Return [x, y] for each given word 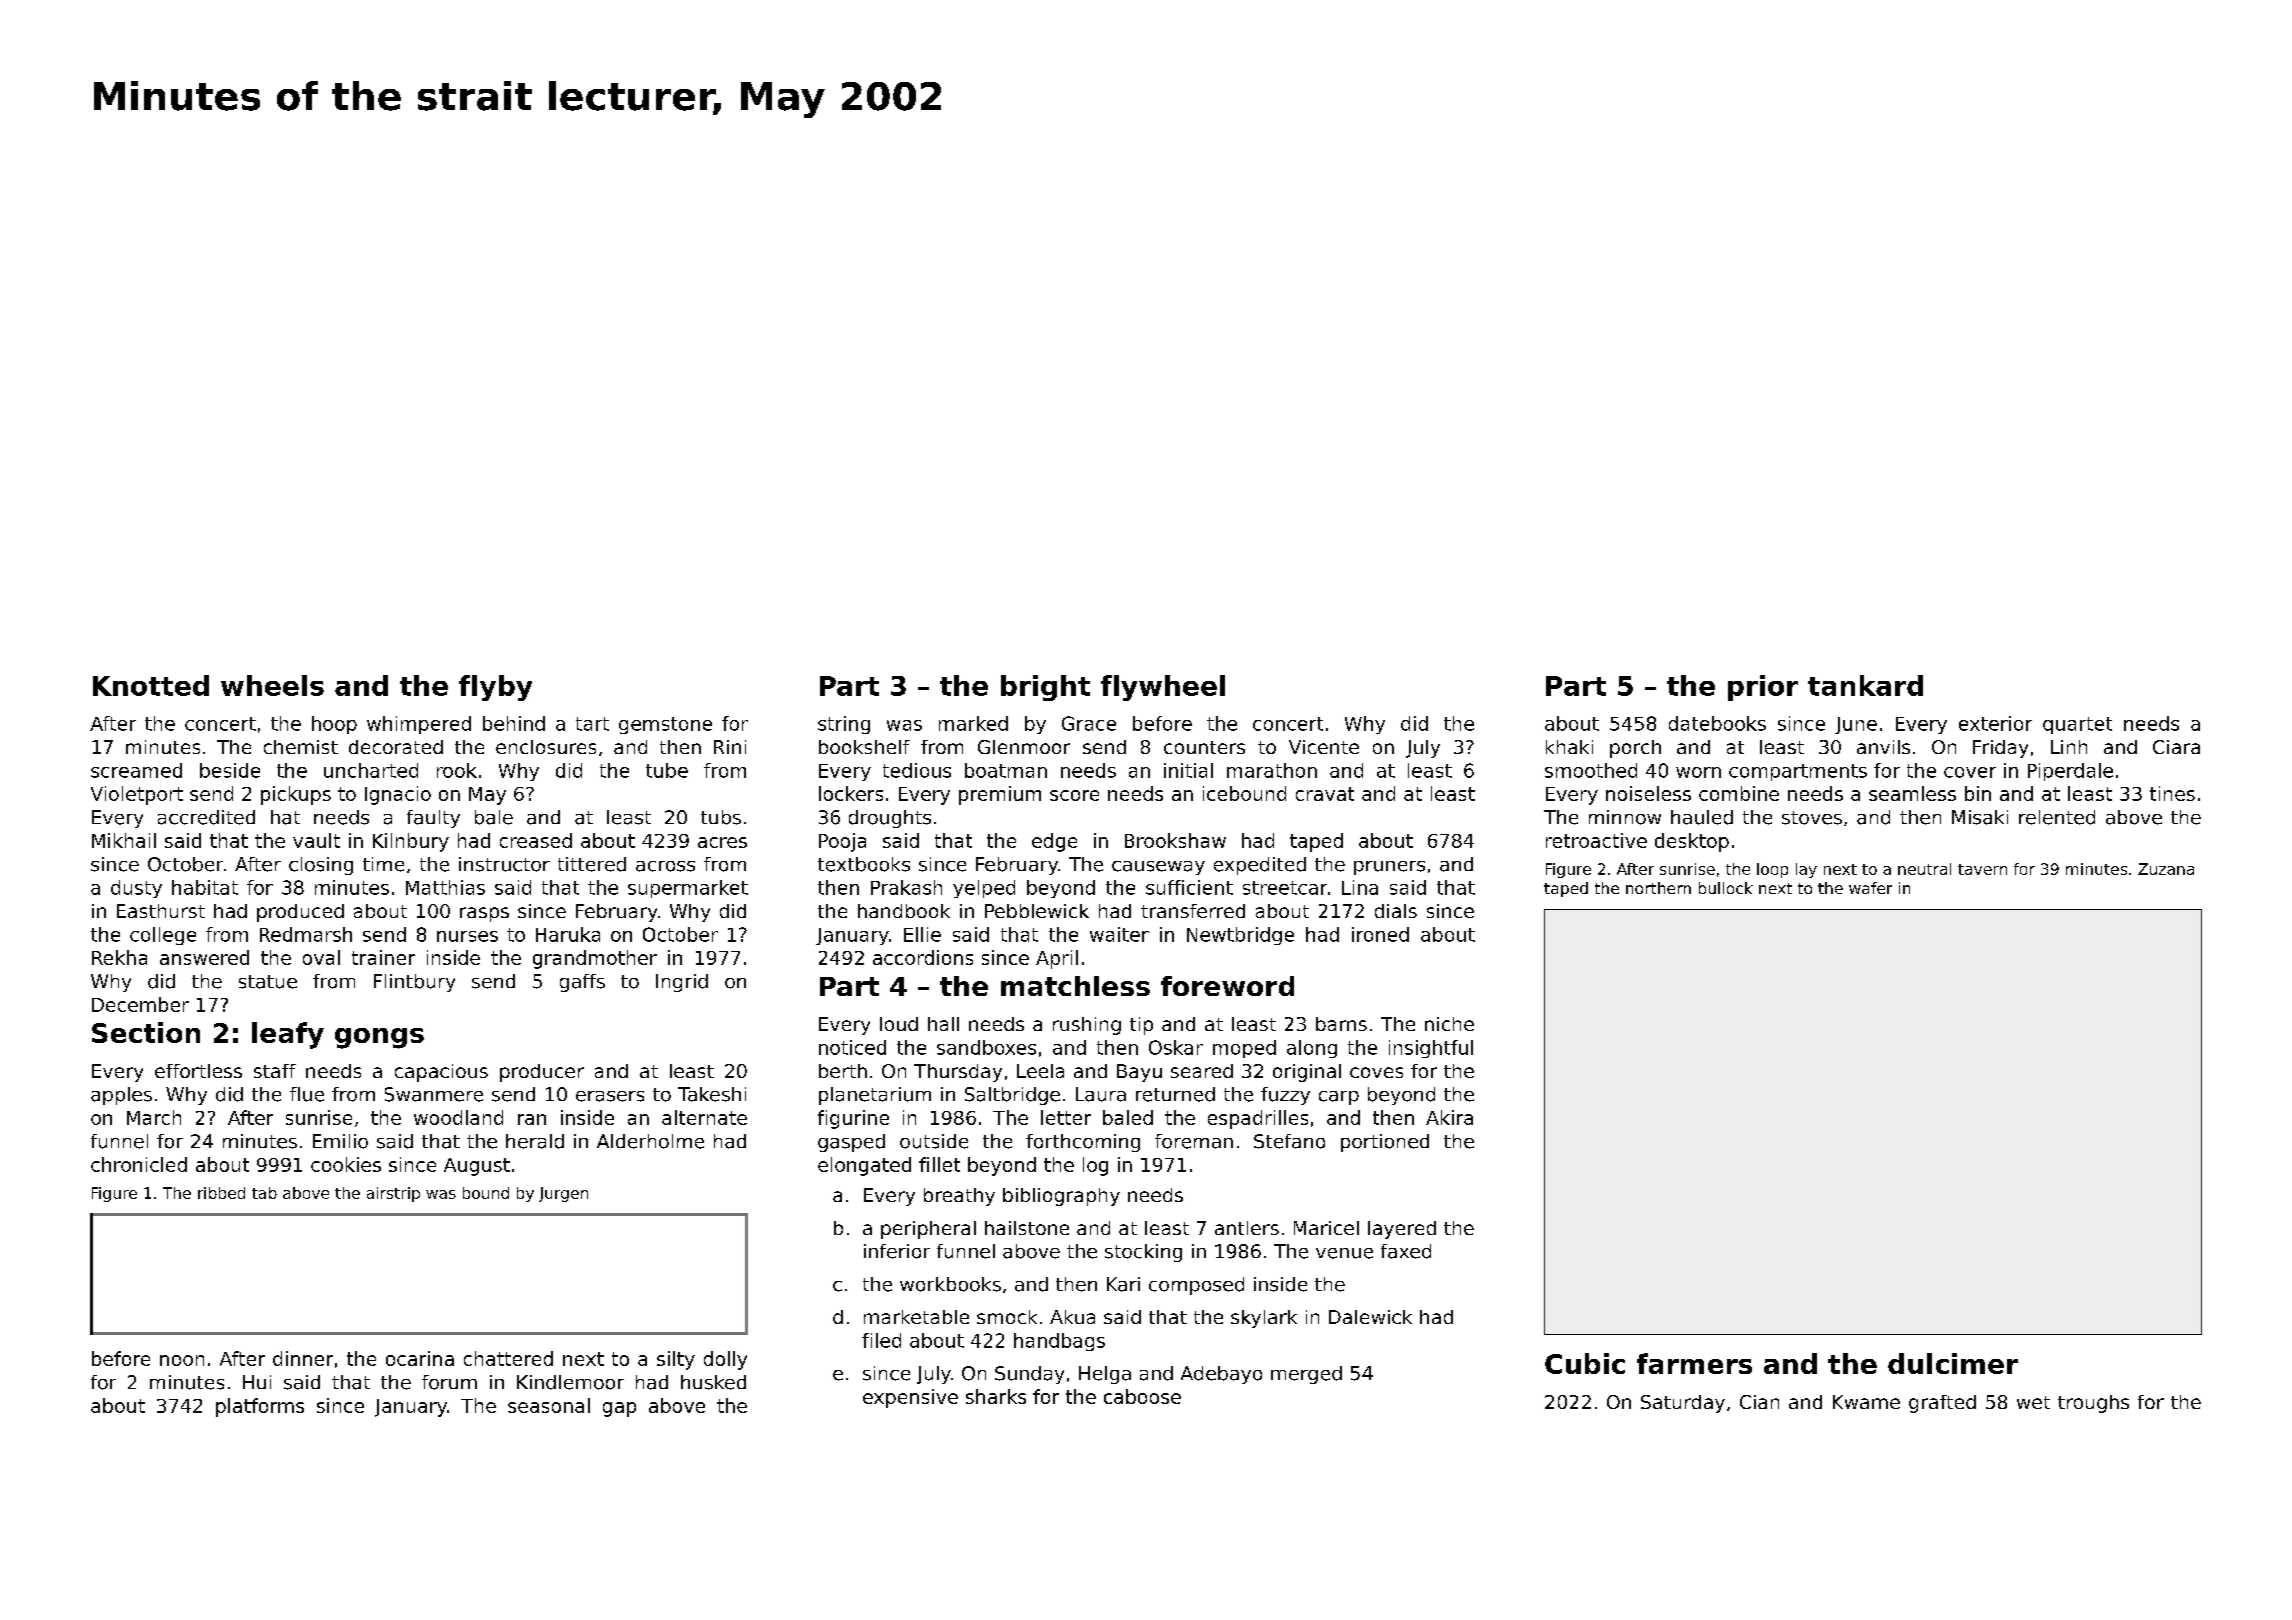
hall [943, 1024]
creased [536, 840]
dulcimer [1953, 1363]
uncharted [371, 770]
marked [973, 723]
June [1856, 725]
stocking [1143, 1253]
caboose [1142, 1396]
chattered [508, 1358]
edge [1054, 842]
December [140, 1004]
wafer [1870, 888]
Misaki [1980, 817]
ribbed [221, 1193]
